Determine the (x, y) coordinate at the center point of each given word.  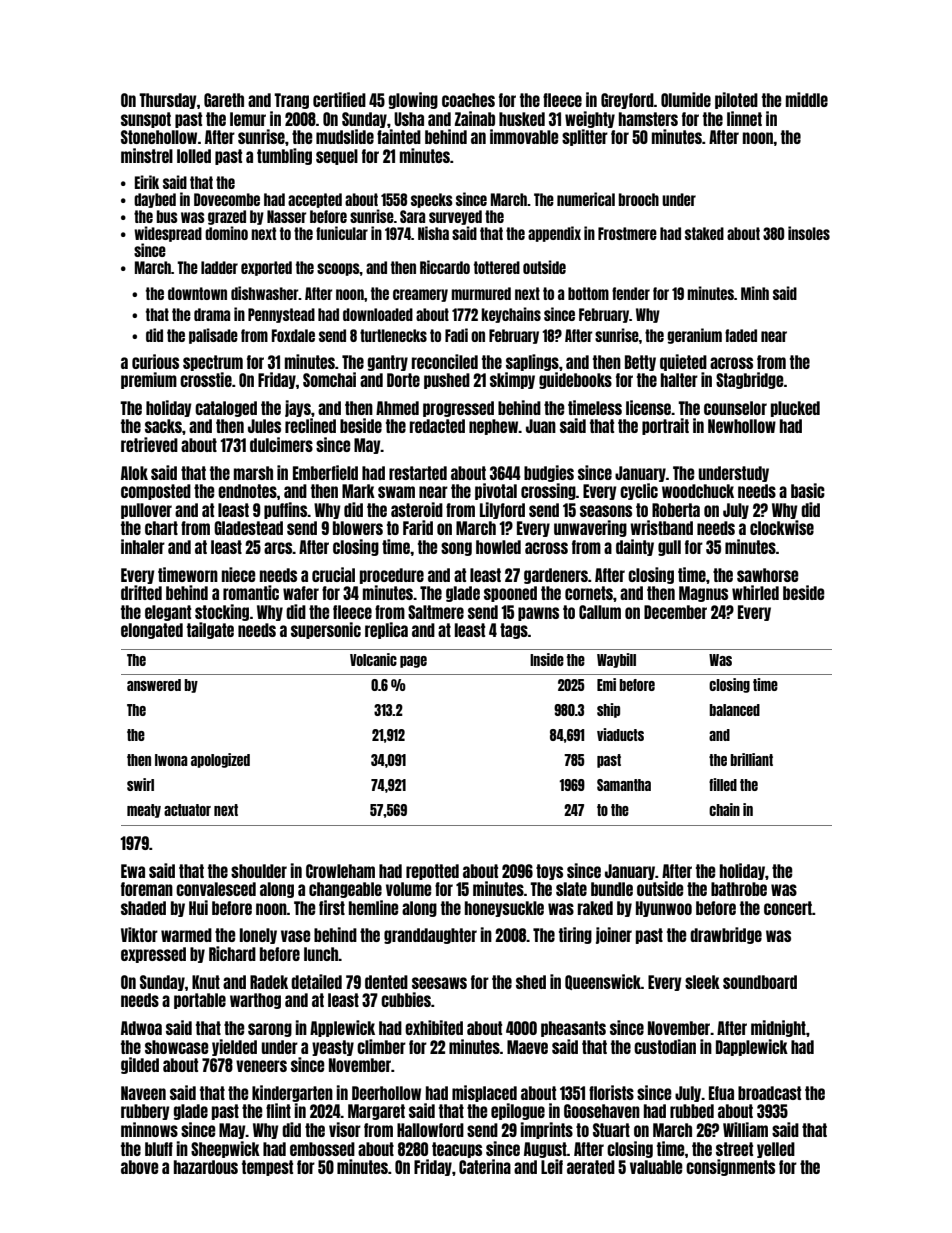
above (140, 1167)
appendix (554, 234)
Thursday (168, 101)
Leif (552, 1166)
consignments (730, 1167)
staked (704, 233)
